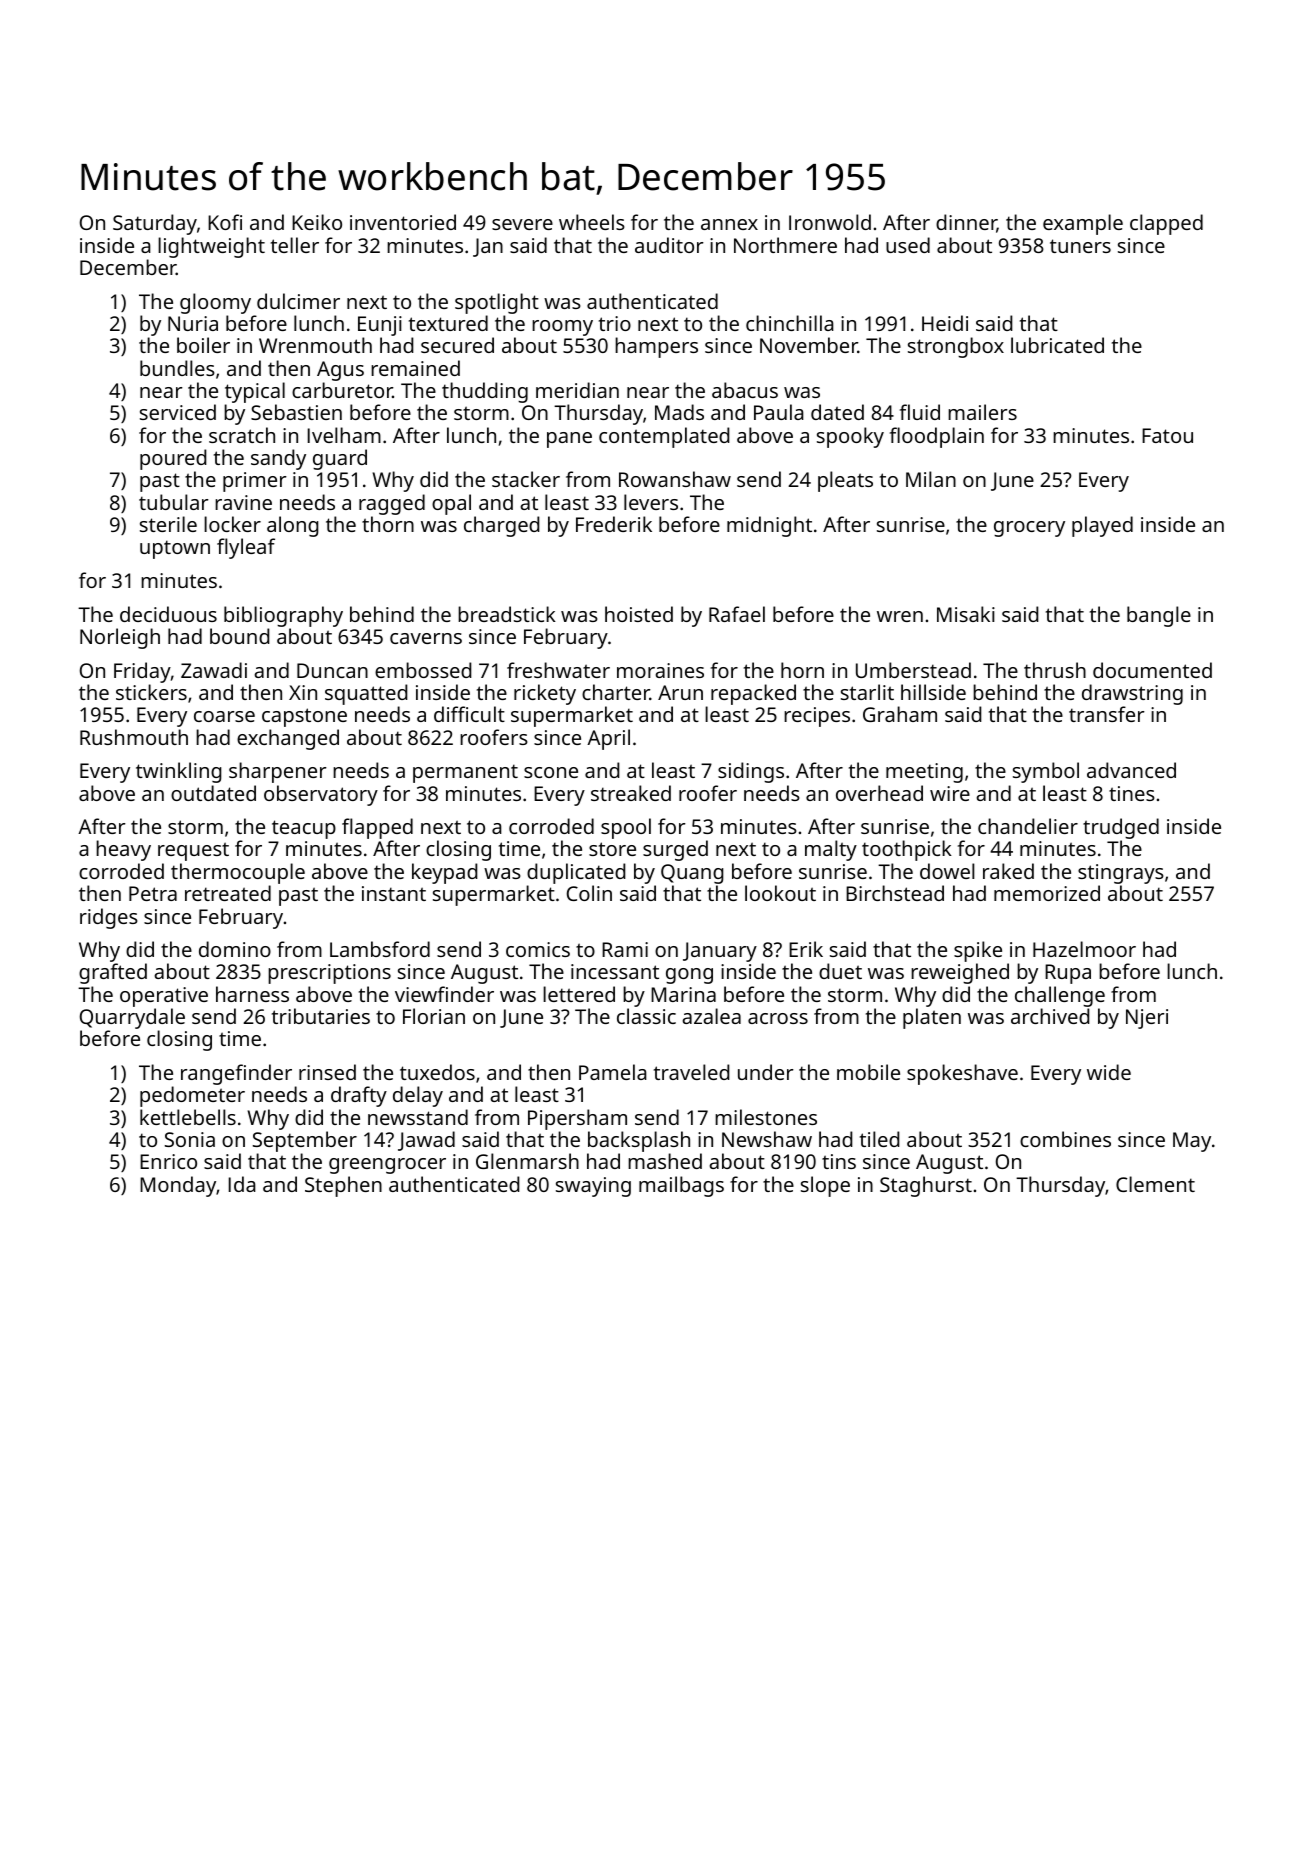 The image size is (1307, 1849). I want to click on symbol, so click(1046, 772).
